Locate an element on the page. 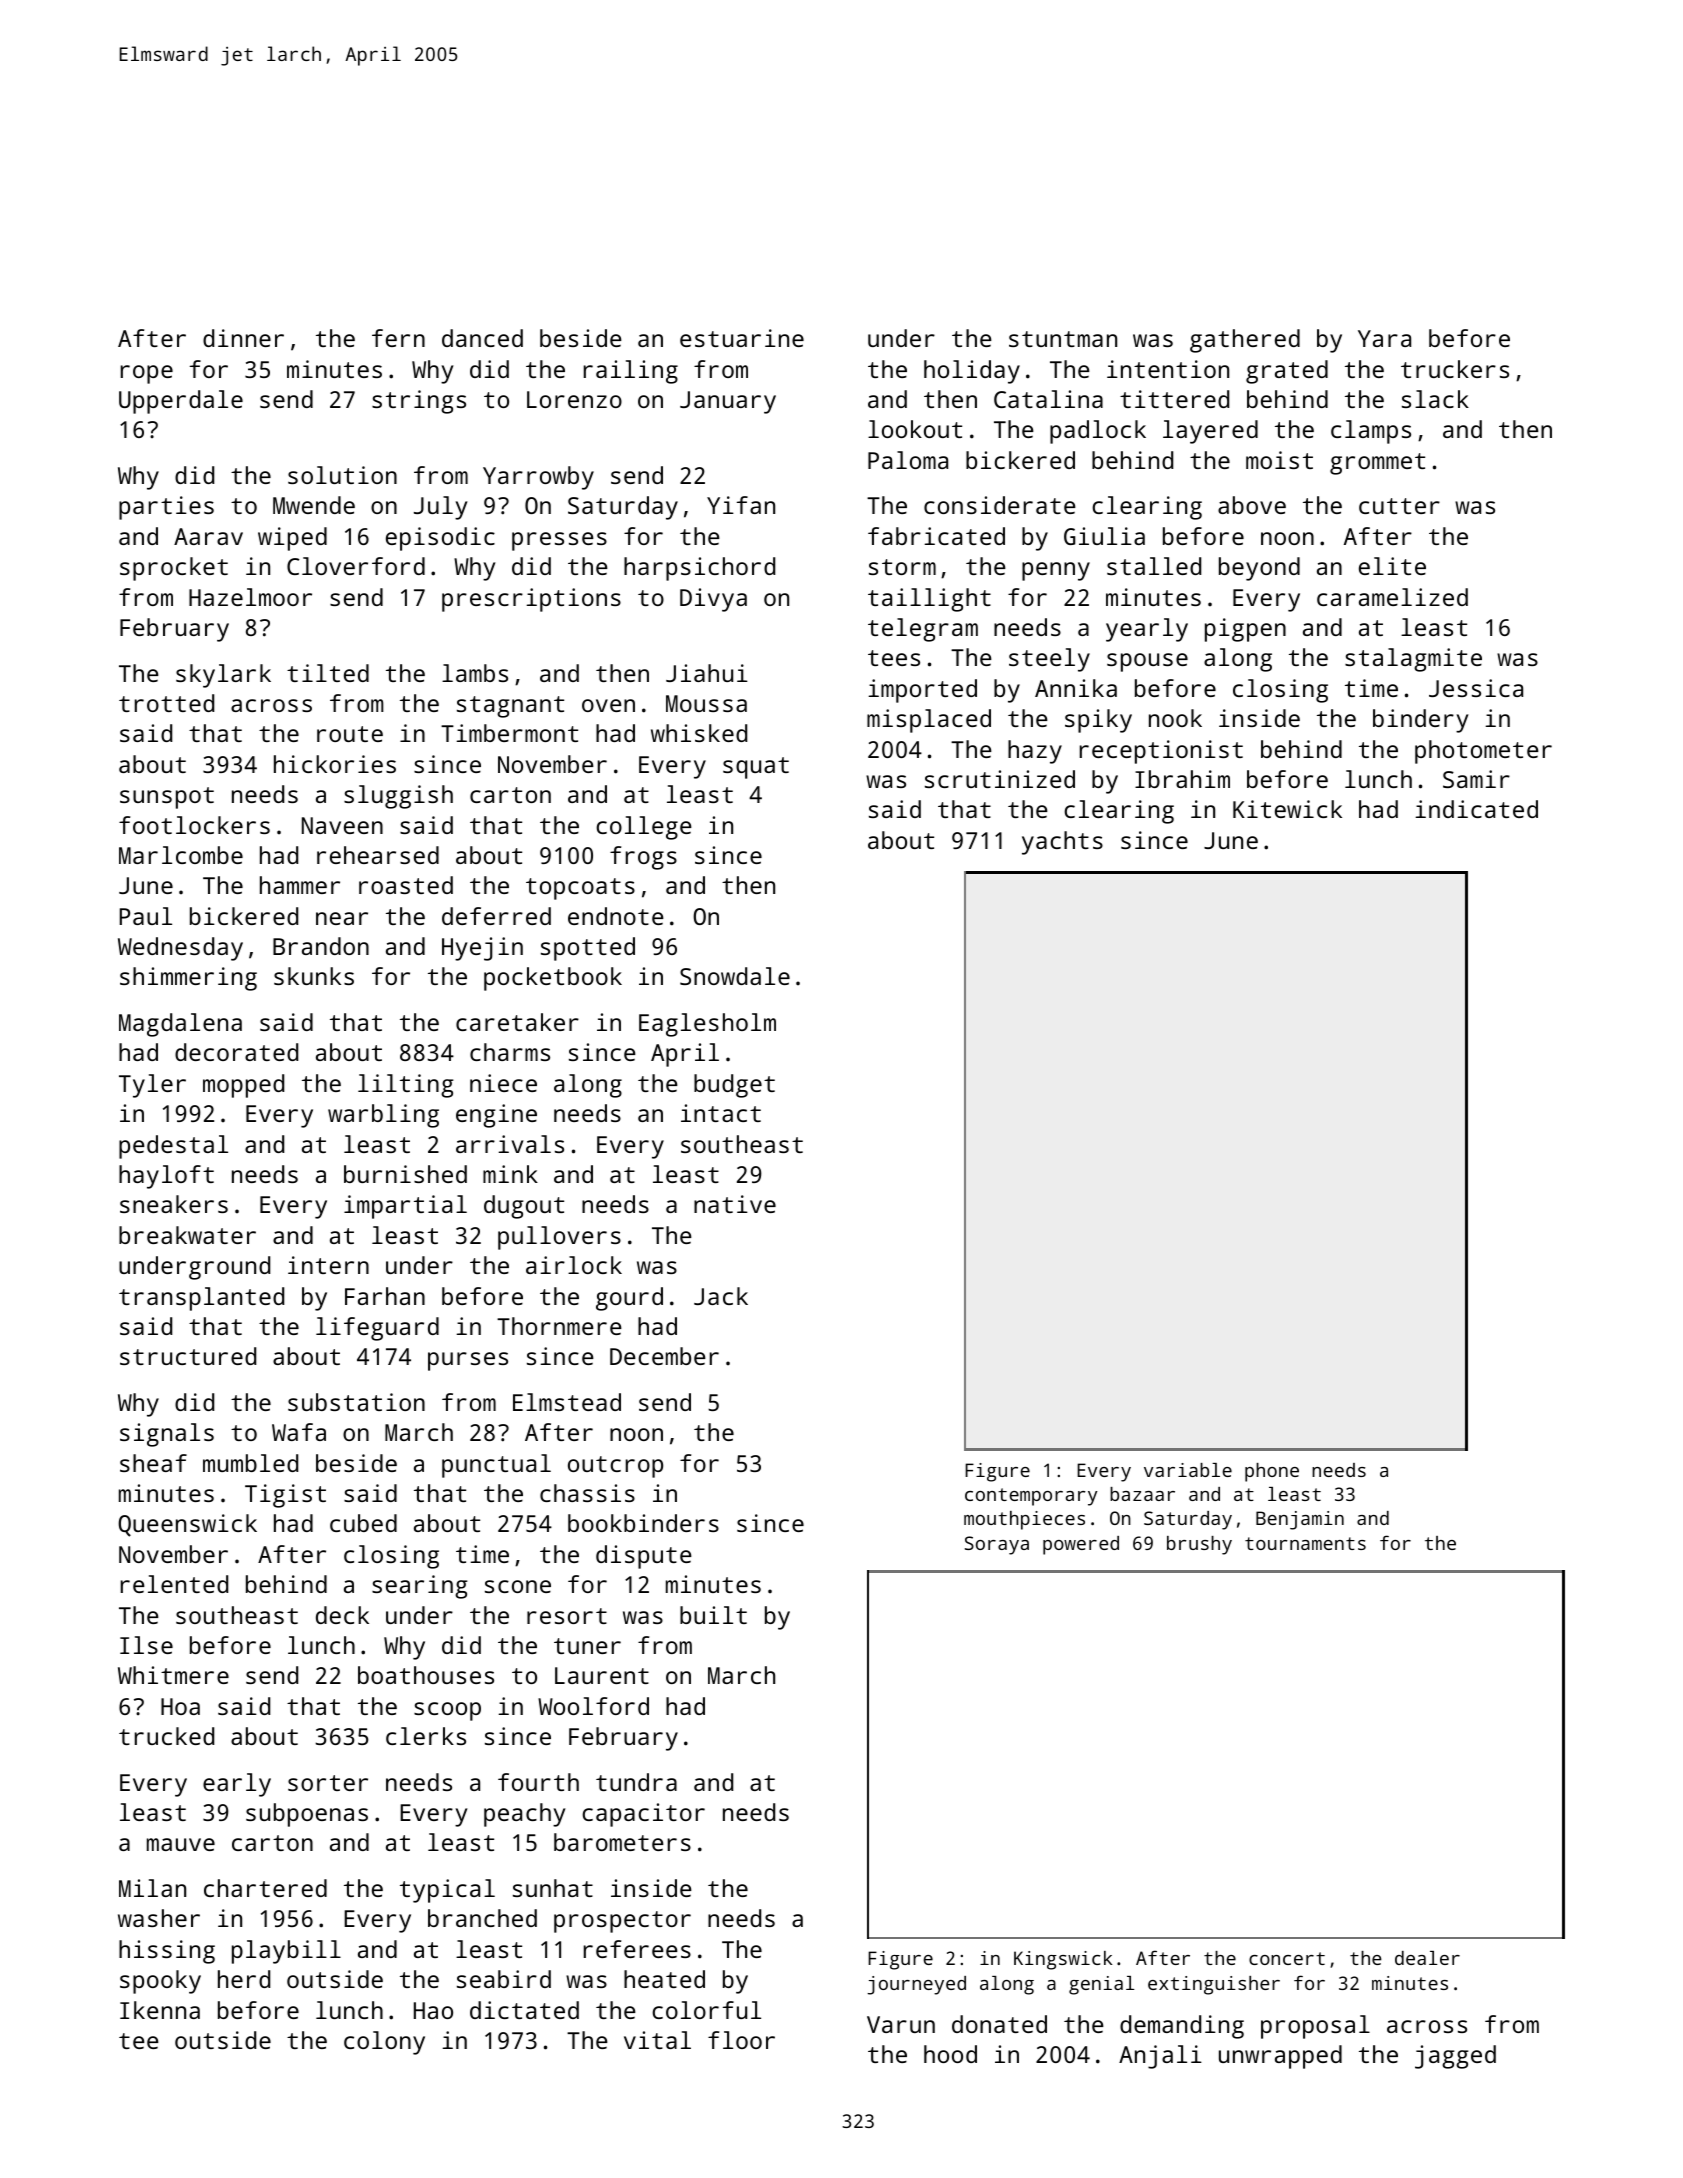 The width and height of the document is (1683, 2178). lookout is located at coordinates (915, 429).
